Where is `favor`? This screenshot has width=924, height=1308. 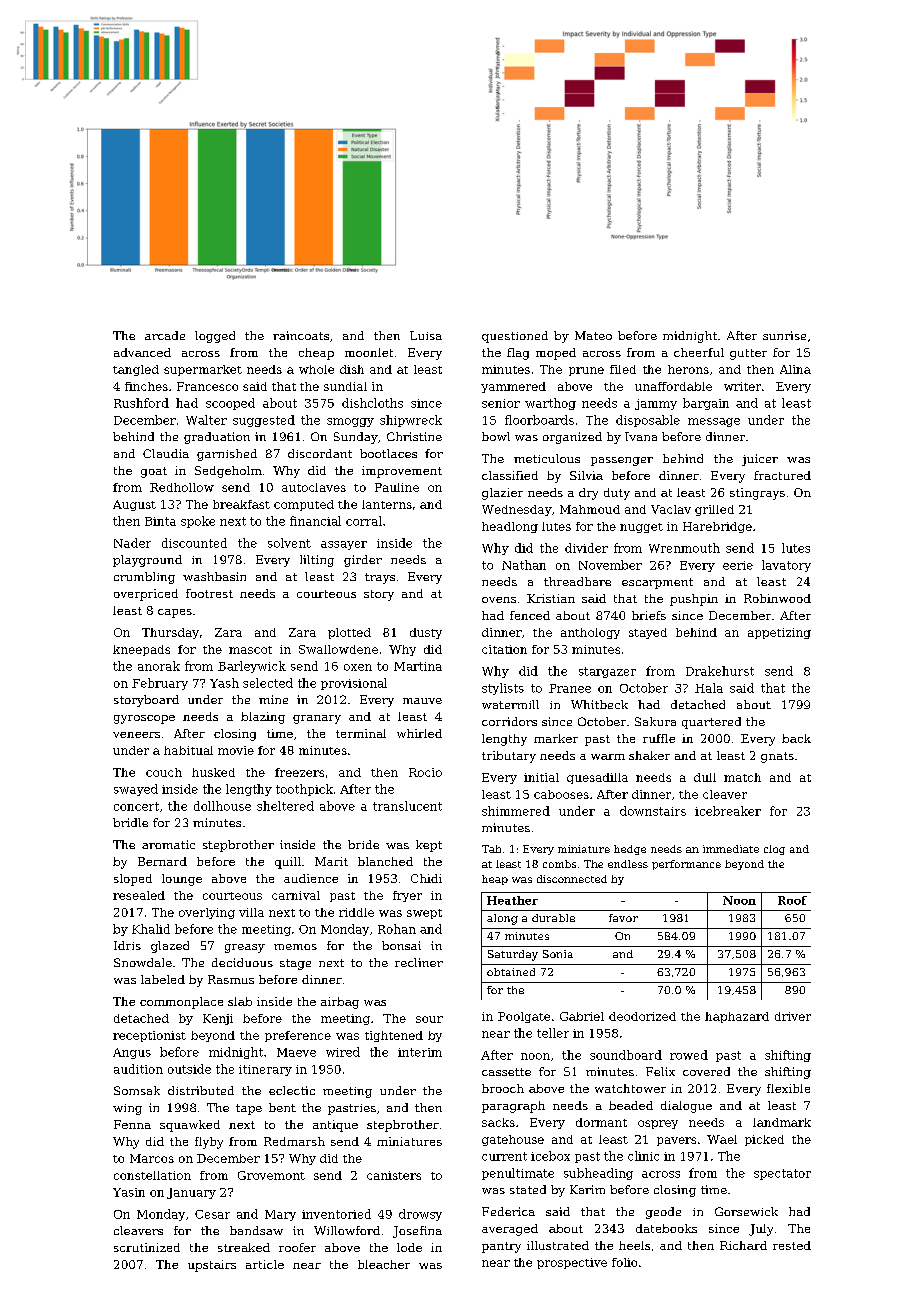 favor is located at coordinates (623, 918).
